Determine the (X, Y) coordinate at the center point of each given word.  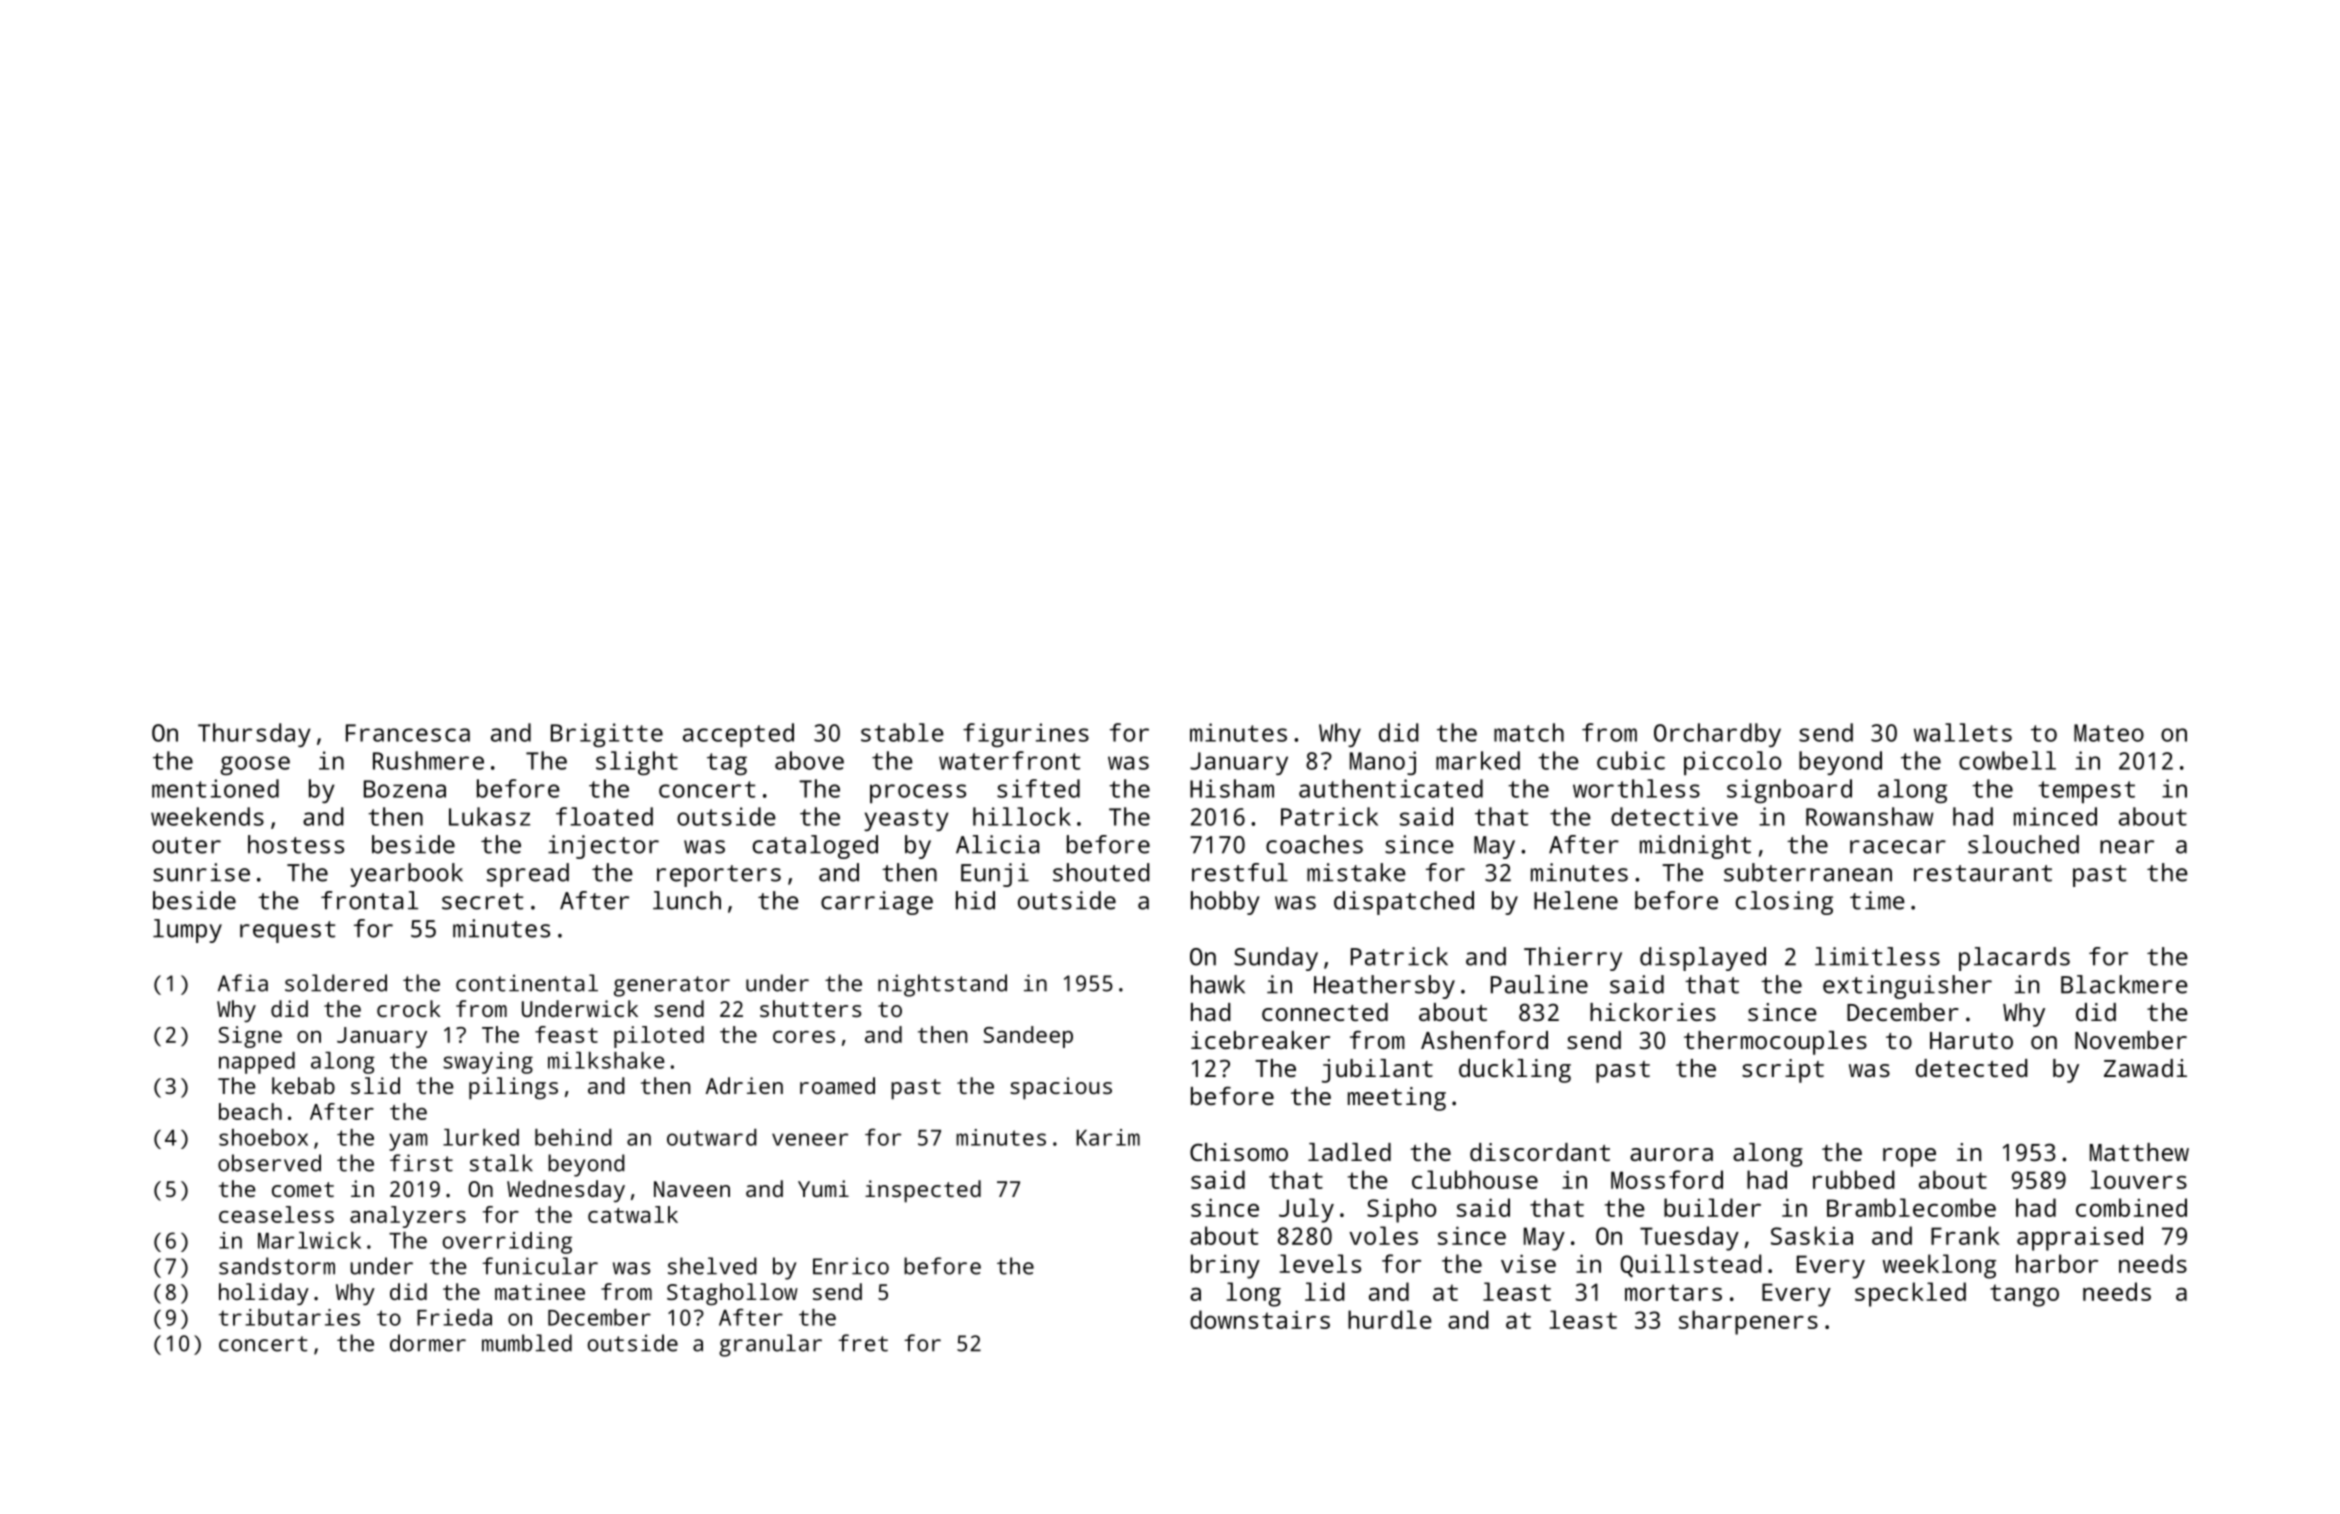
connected (1325, 1012)
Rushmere (428, 760)
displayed (1703, 959)
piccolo (1732, 763)
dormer (428, 1343)
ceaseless (276, 1214)
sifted (1038, 788)
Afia (243, 983)
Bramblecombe (1911, 1207)
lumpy (187, 931)
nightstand (942, 985)
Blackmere (2124, 984)
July (1306, 1210)
